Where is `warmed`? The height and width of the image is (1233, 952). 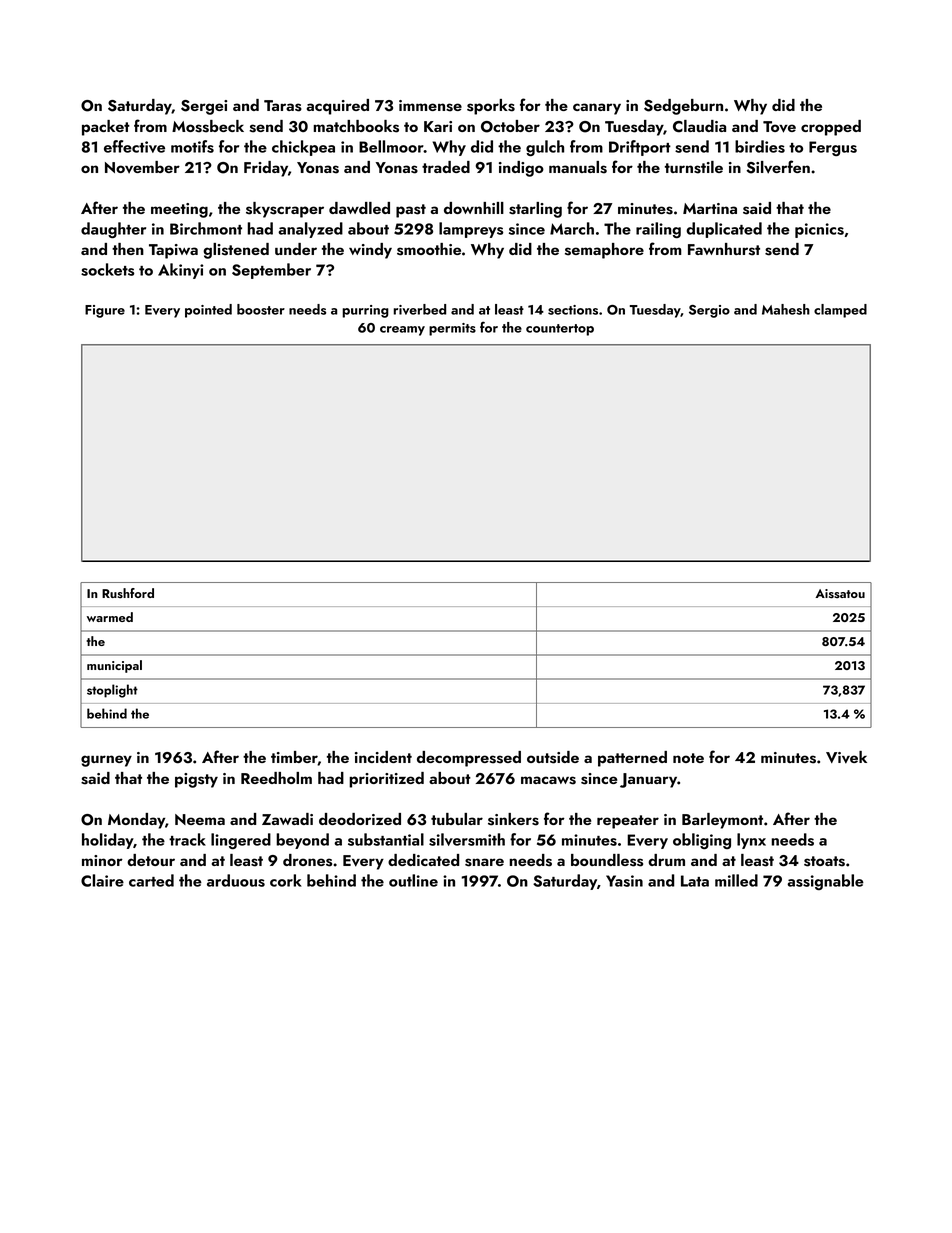
warmed is located at coordinates (110, 617).
